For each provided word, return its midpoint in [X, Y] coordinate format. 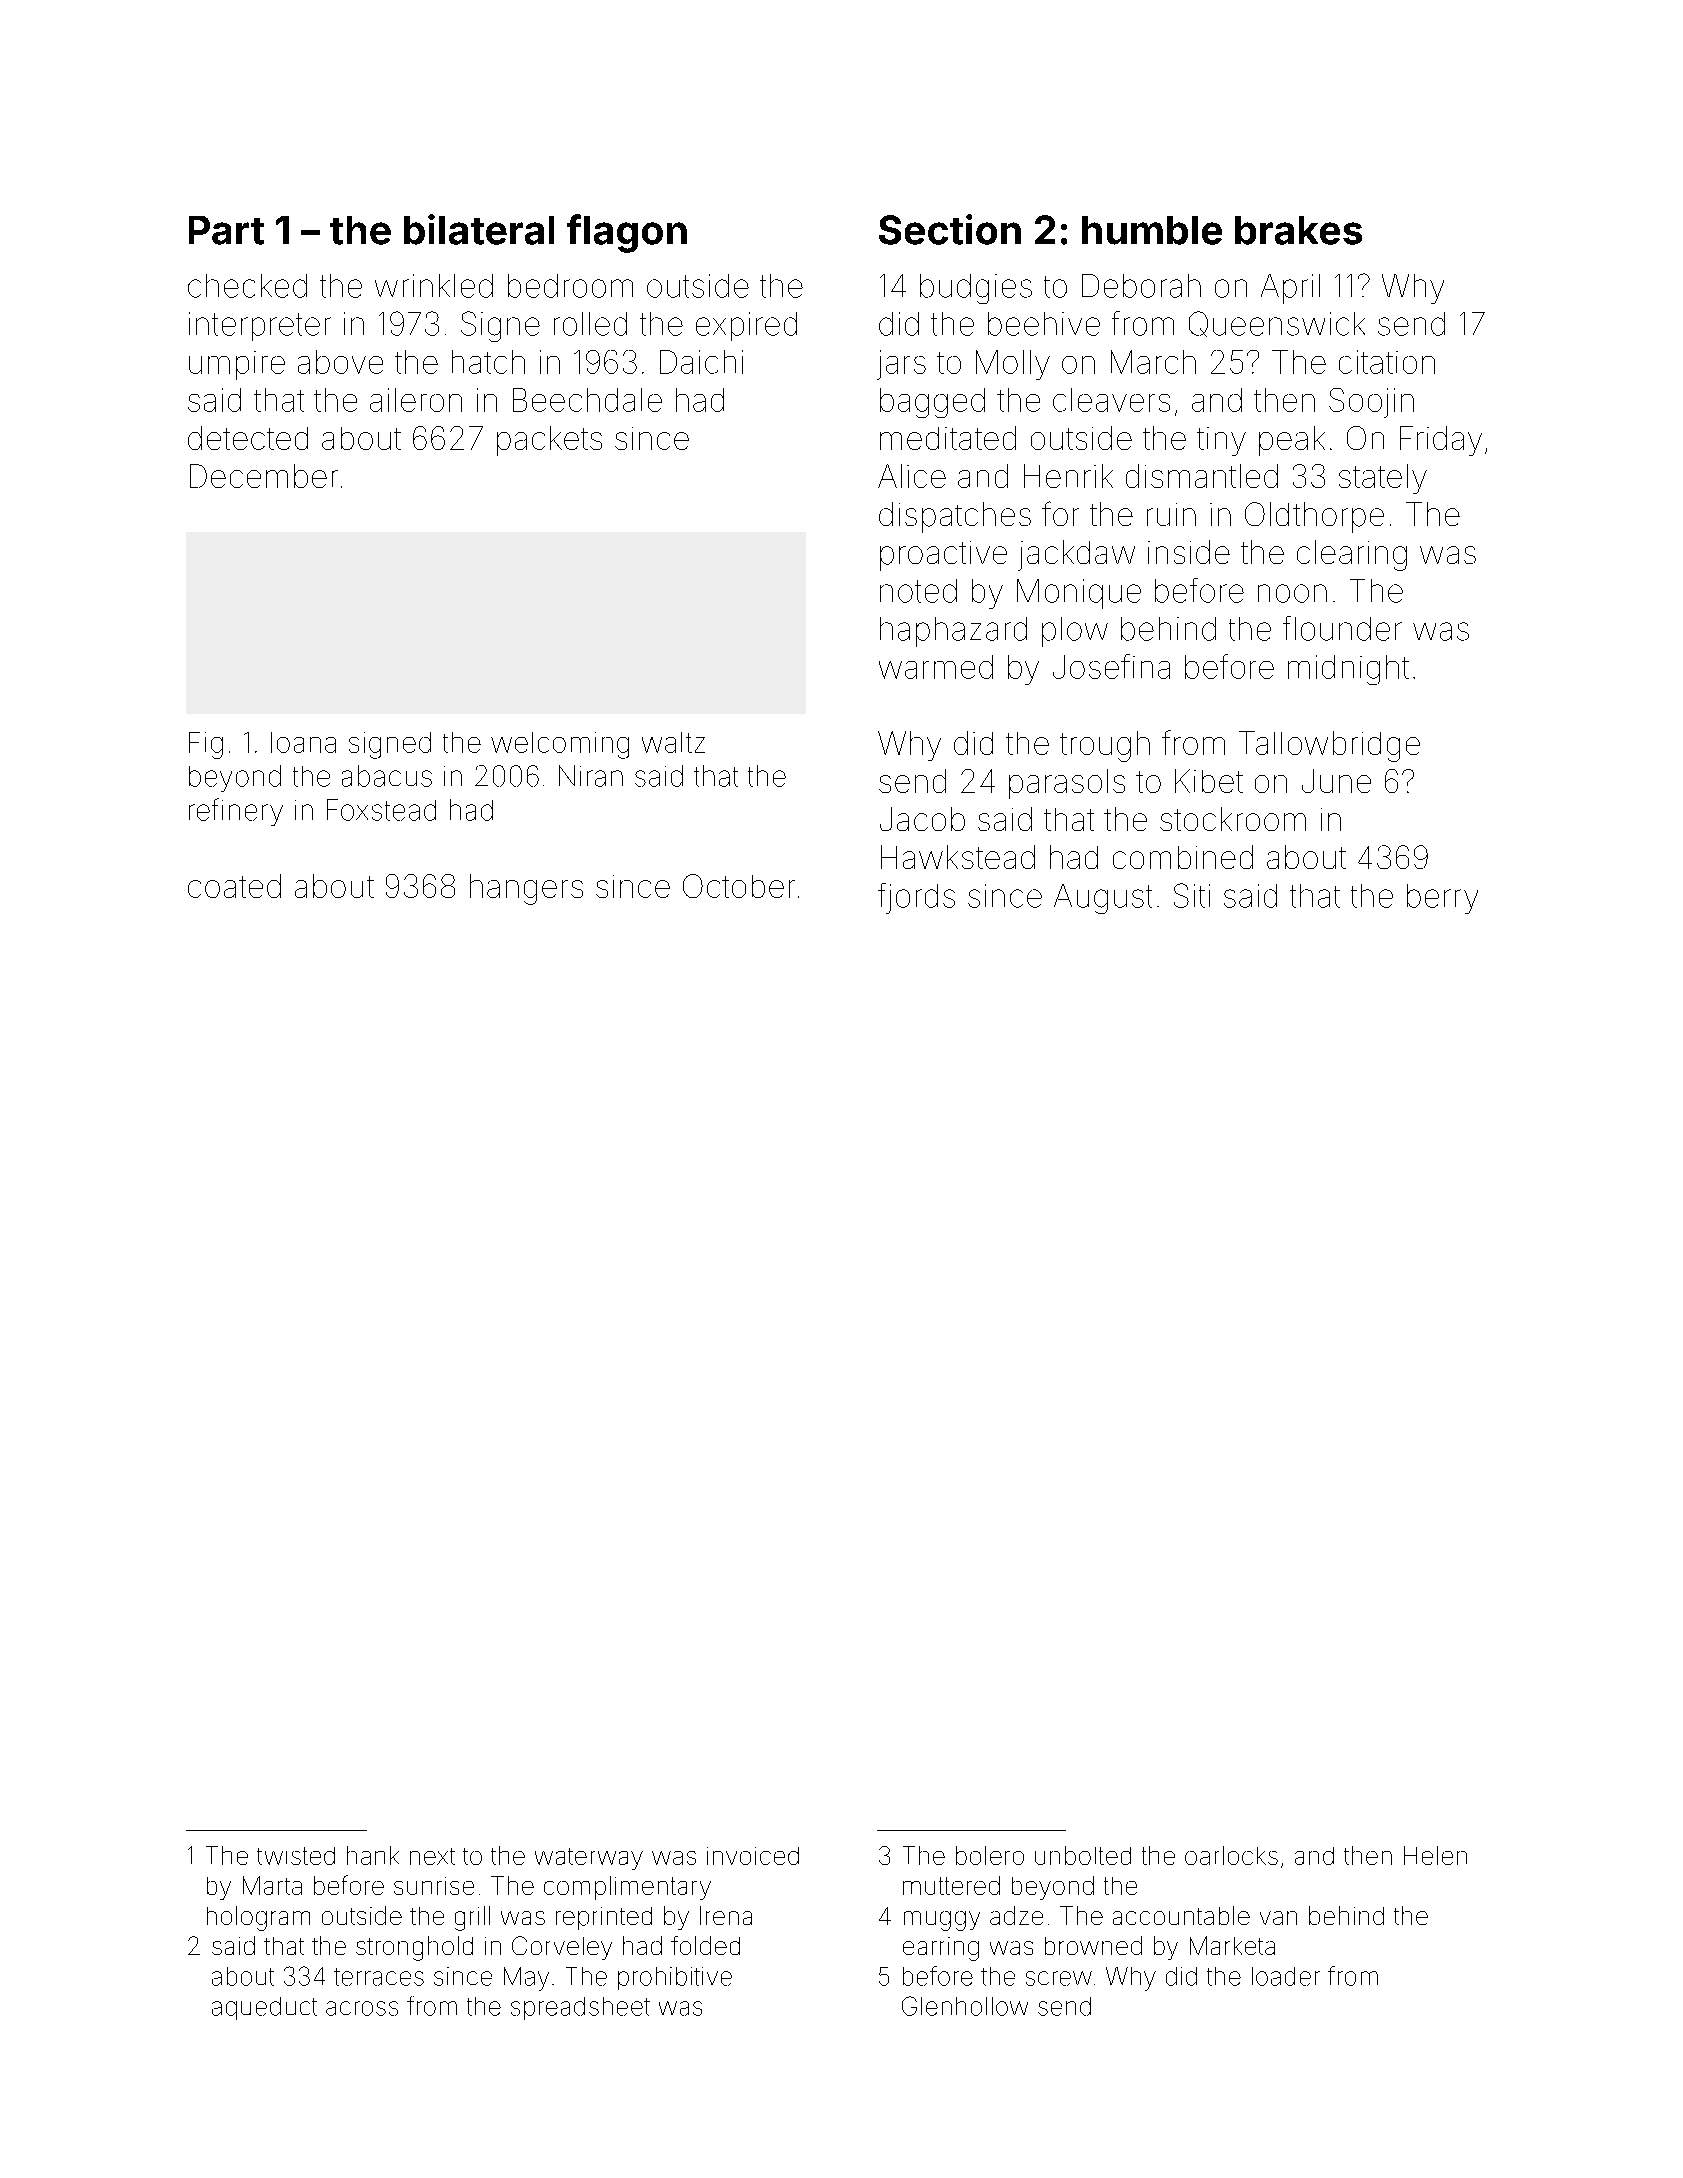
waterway [589, 1859]
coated [234, 886]
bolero [990, 1855]
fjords [916, 898]
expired [746, 326]
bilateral [479, 229]
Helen [1435, 1855]
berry [1442, 899]
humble [1152, 230]
